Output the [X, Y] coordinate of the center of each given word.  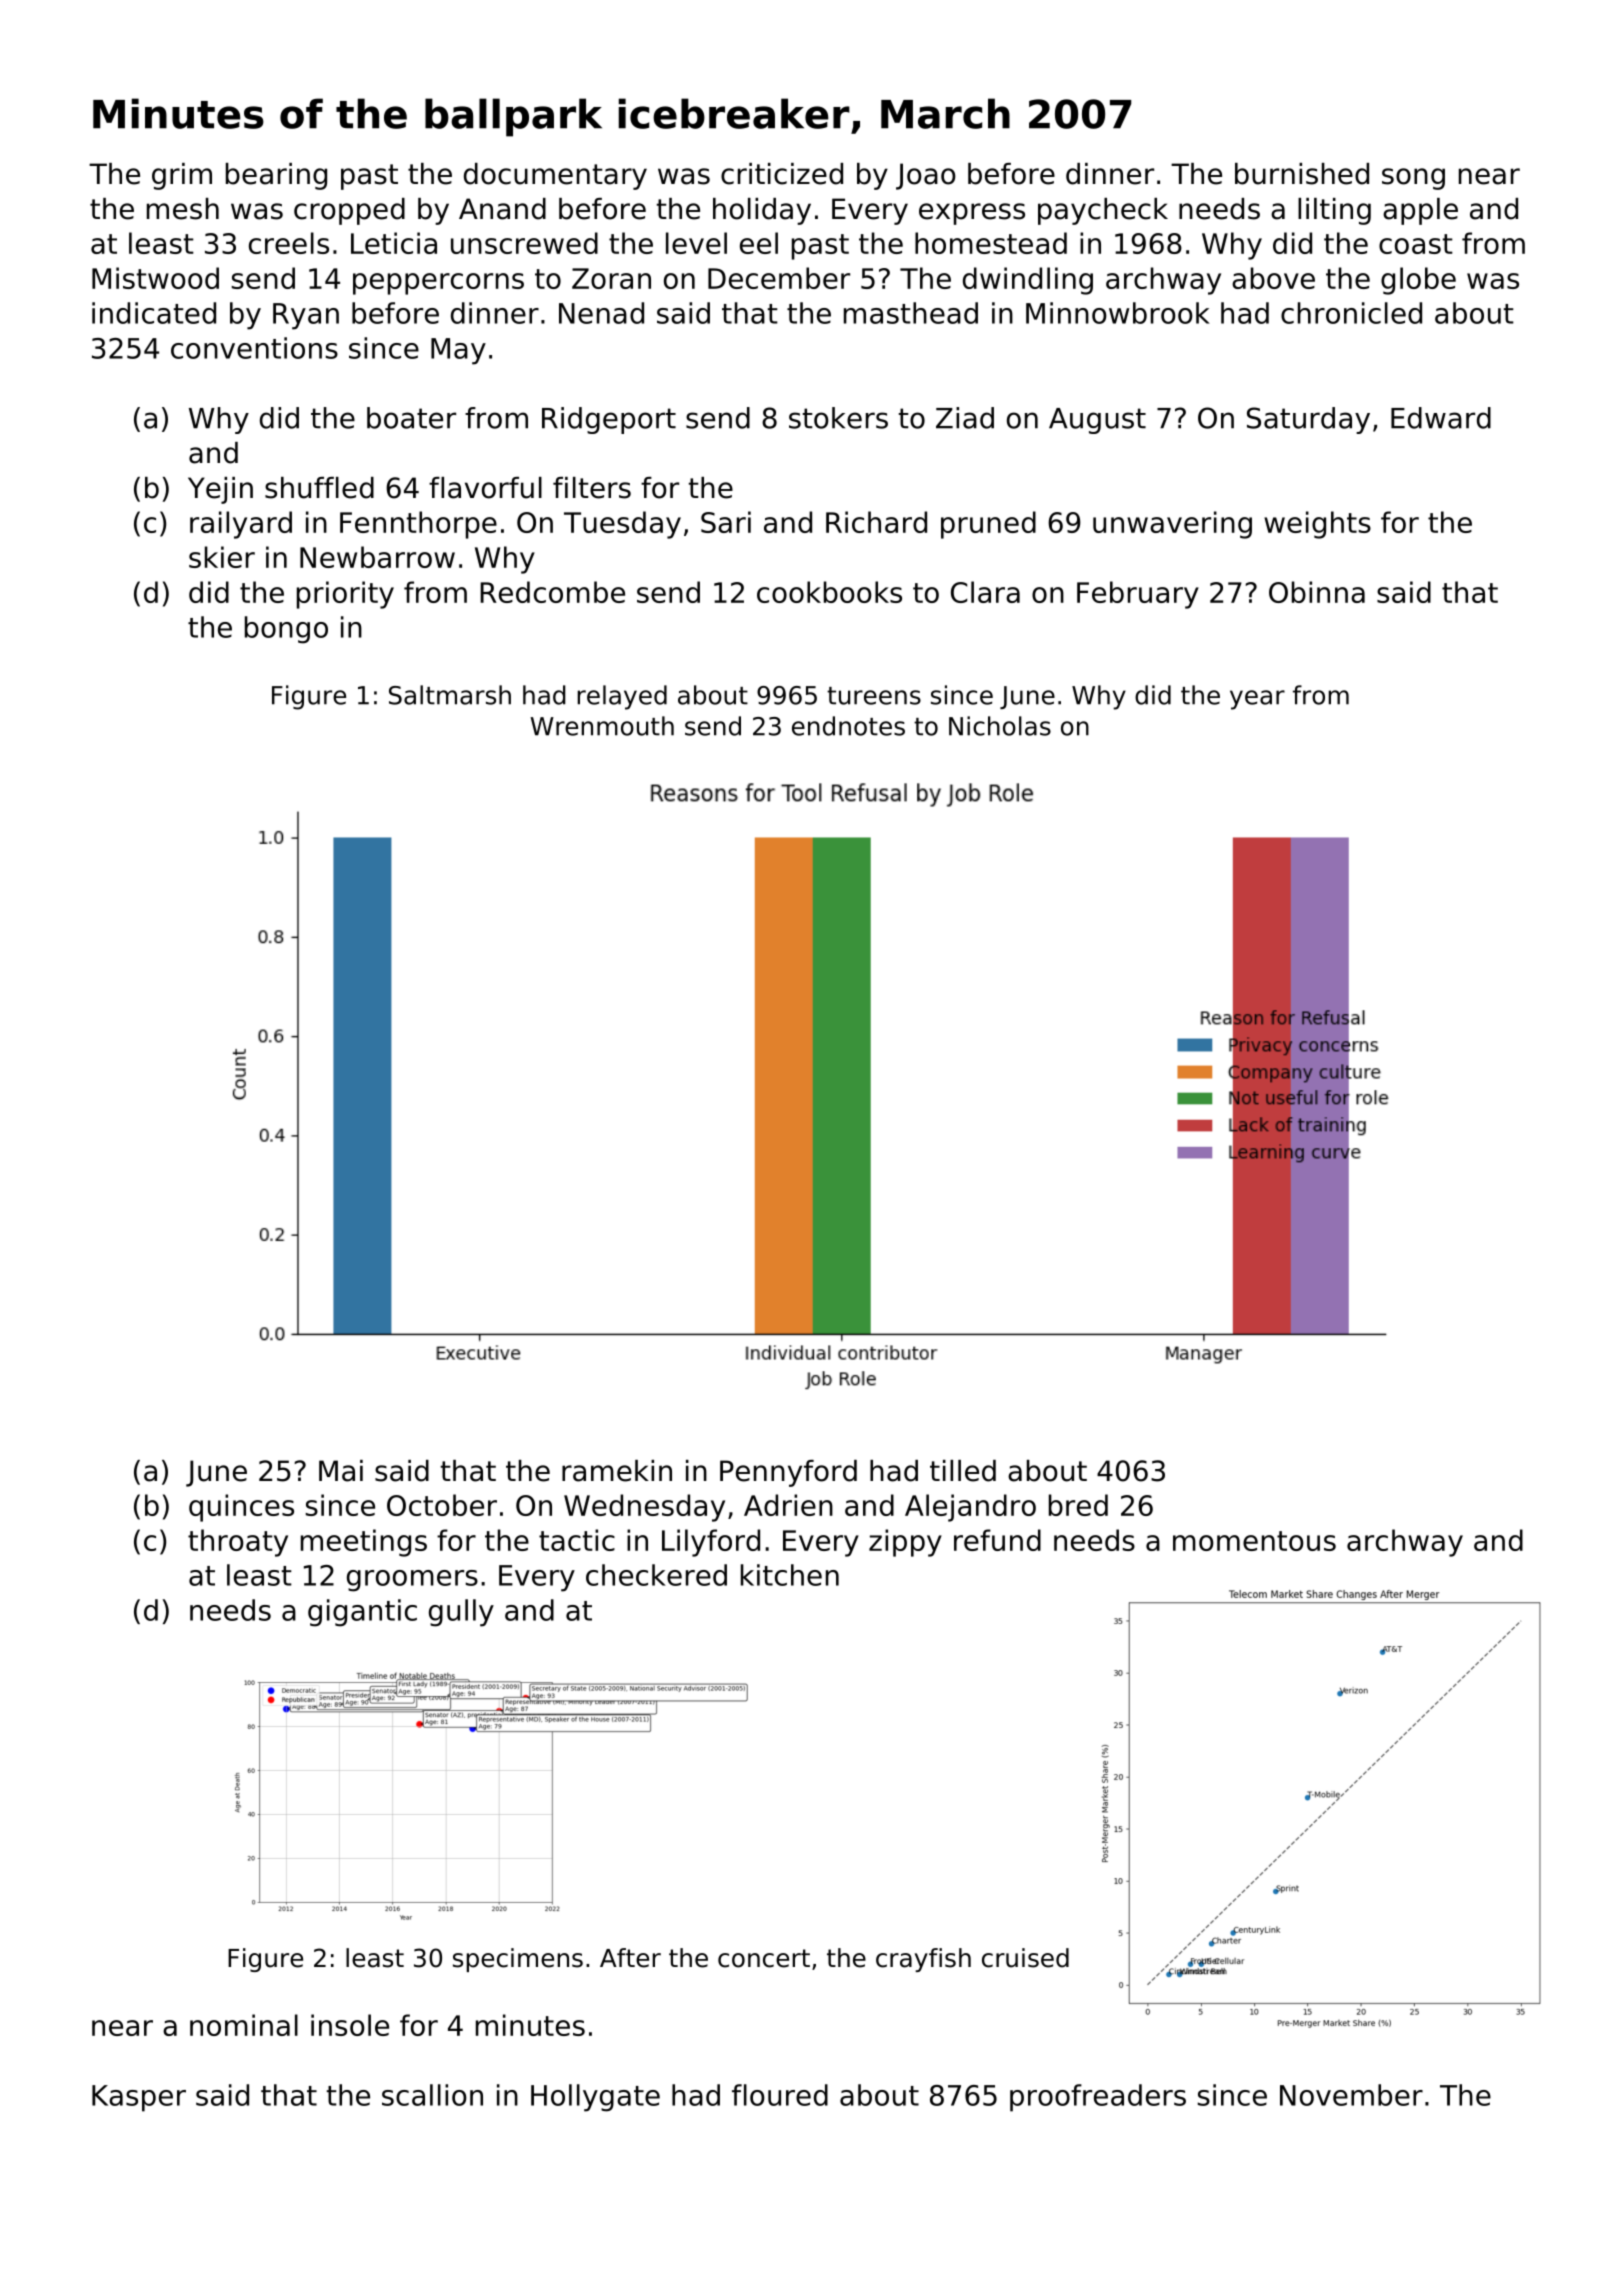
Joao [926, 176]
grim [182, 176]
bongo [286, 630]
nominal [244, 2025]
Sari [726, 522]
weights [1317, 525]
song [1413, 179]
